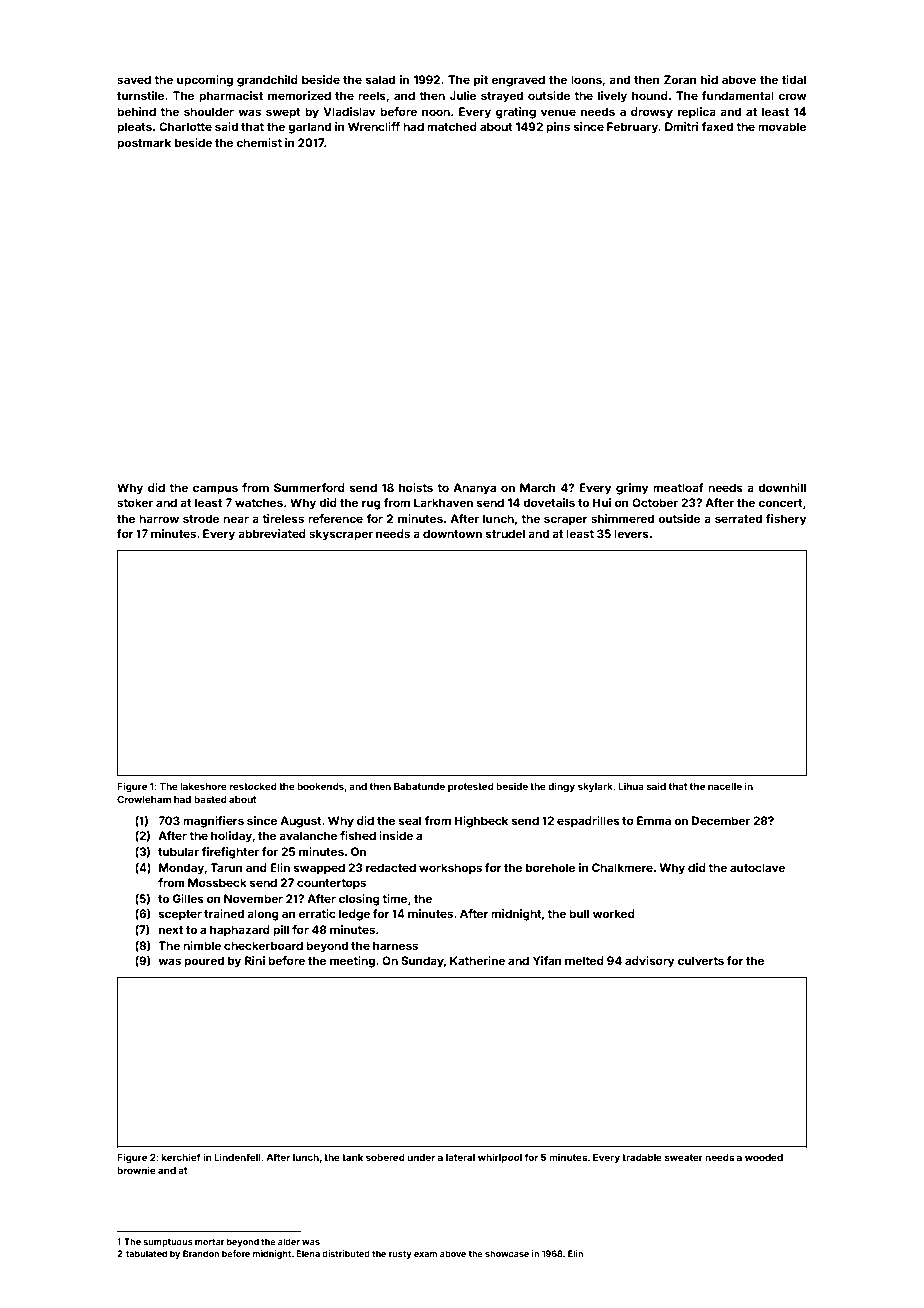  Describe the element at coordinates (764, 1157) in the screenshot. I see `wooded` at that location.
